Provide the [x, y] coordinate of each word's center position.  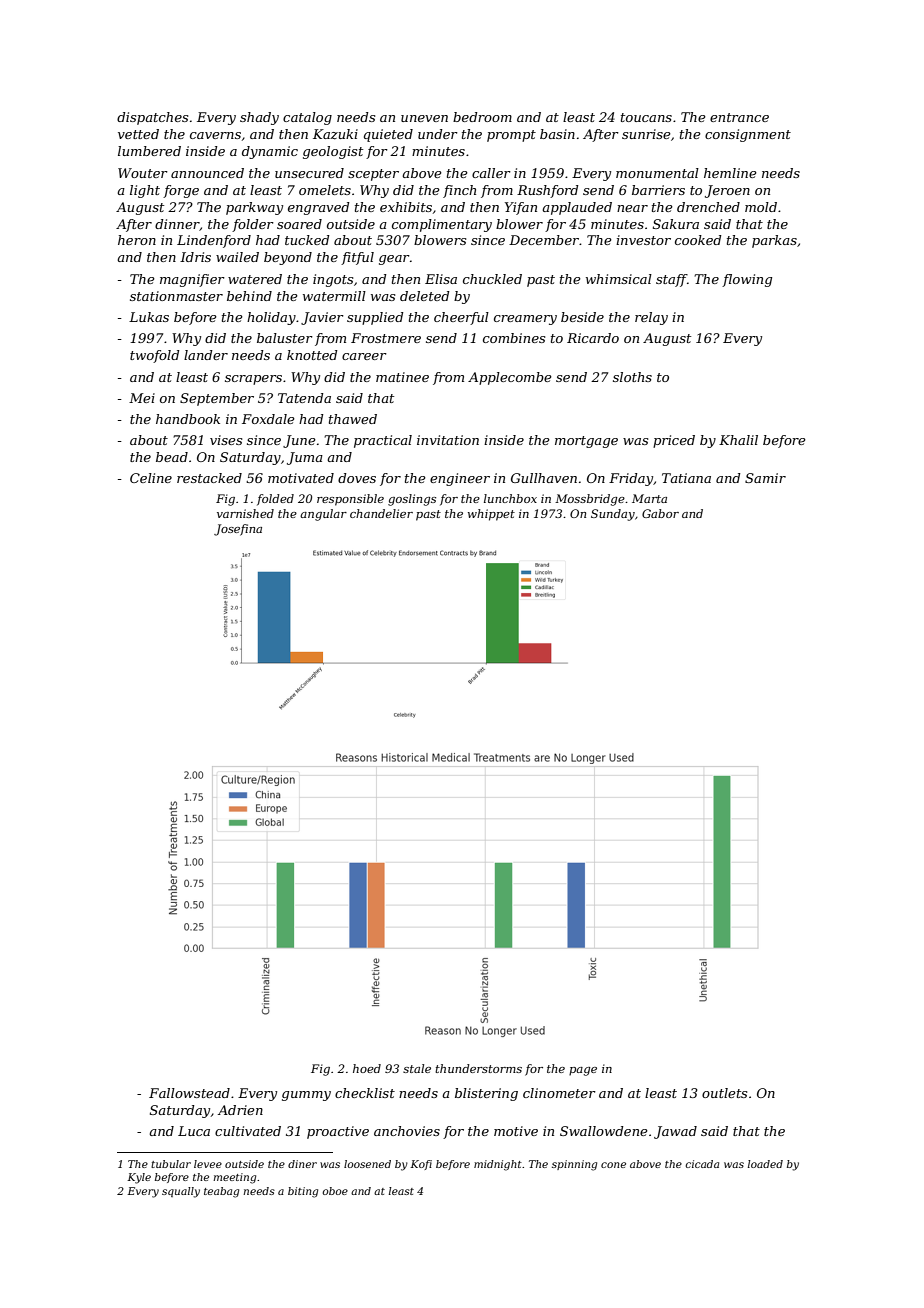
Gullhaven [544, 478]
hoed [367, 1068]
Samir [765, 478]
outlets [724, 1093]
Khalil [738, 440]
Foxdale [268, 419]
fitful [357, 258]
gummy [306, 1096]
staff [671, 280]
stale [417, 1068]
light [145, 191]
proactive [338, 1132]
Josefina [238, 530]
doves [357, 478]
